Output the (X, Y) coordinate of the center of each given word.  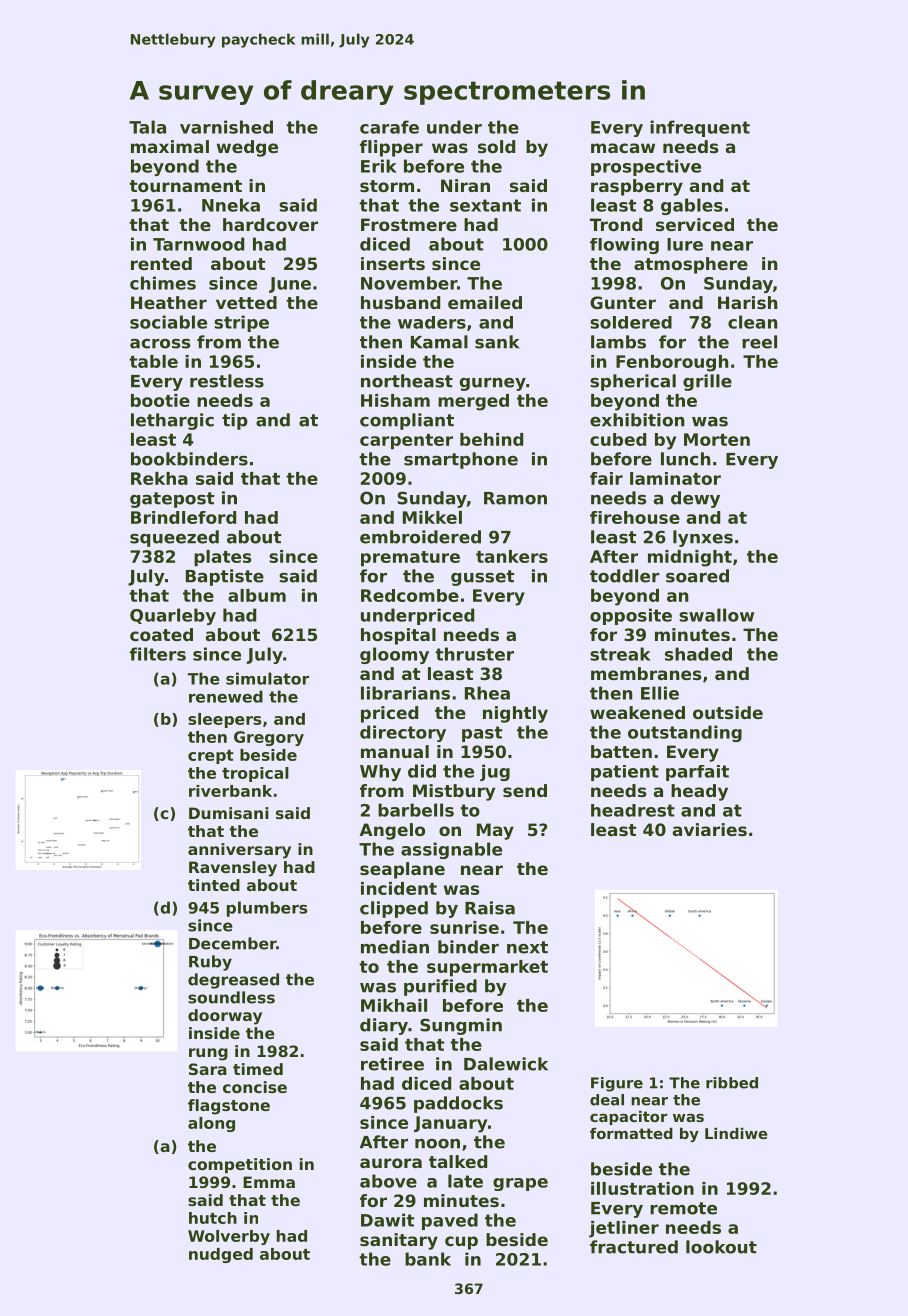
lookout (721, 1247)
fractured (634, 1247)
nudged (221, 1255)
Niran (465, 185)
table (153, 361)
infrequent (700, 128)
